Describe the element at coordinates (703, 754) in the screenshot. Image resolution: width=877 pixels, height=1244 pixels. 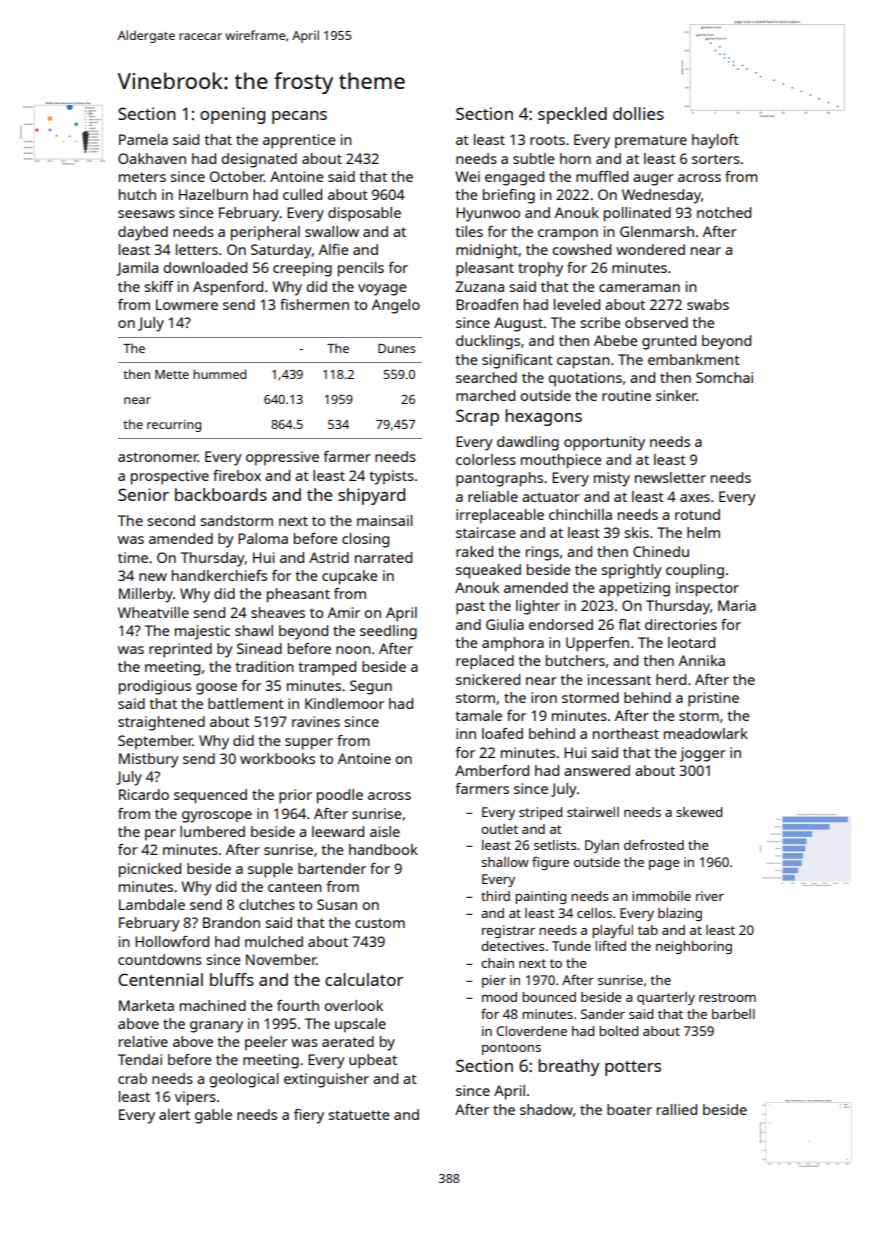
I see `jogger` at that location.
